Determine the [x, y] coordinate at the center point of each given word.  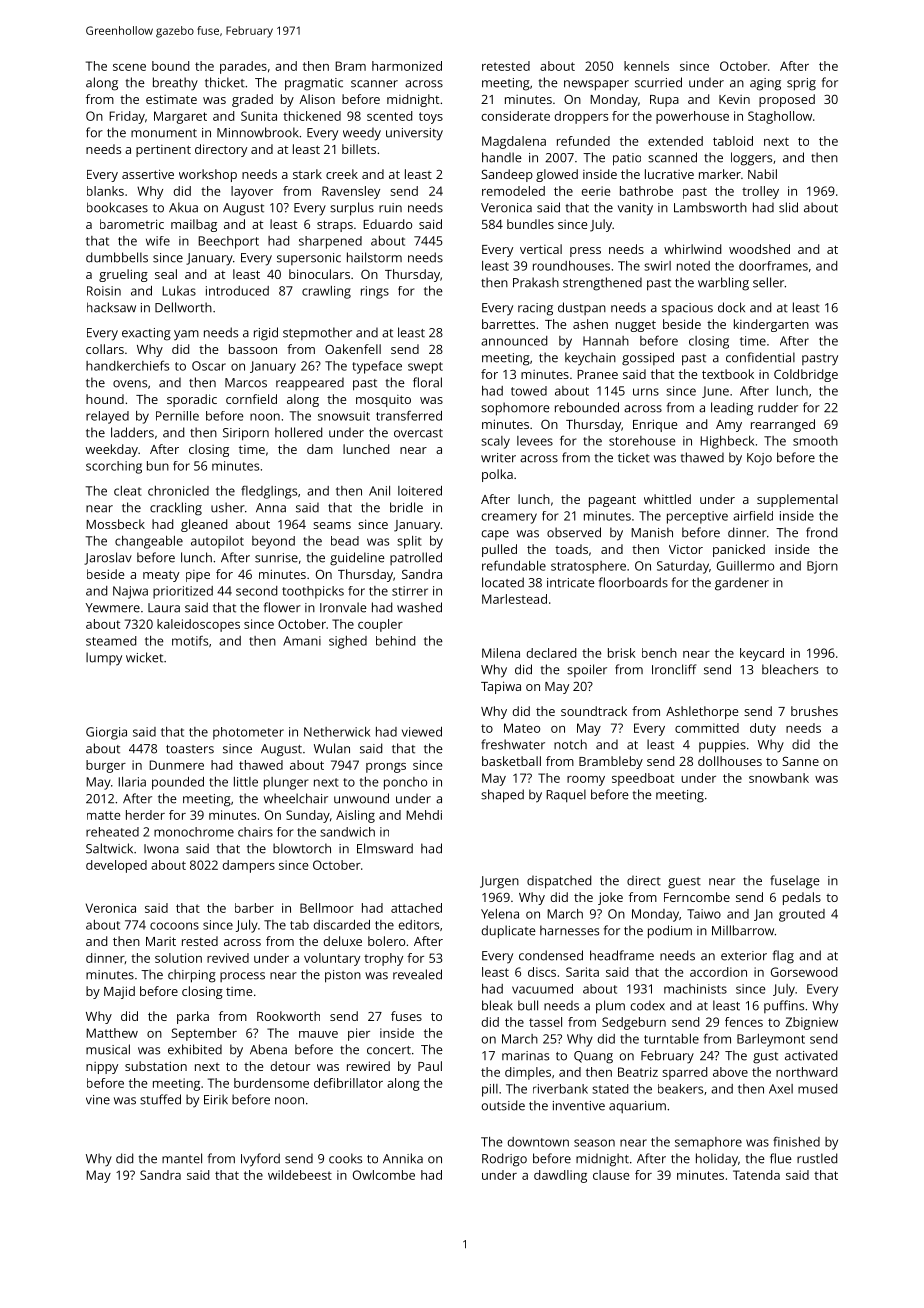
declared [551, 653]
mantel [182, 1158]
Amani [302, 641]
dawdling [560, 1176]
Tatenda [756, 1175]
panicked [739, 550]
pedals [802, 898]
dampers [249, 866]
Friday [127, 117]
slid [788, 207]
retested [506, 66]
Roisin [104, 291]
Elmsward [385, 848]
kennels [646, 66]
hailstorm [374, 257]
